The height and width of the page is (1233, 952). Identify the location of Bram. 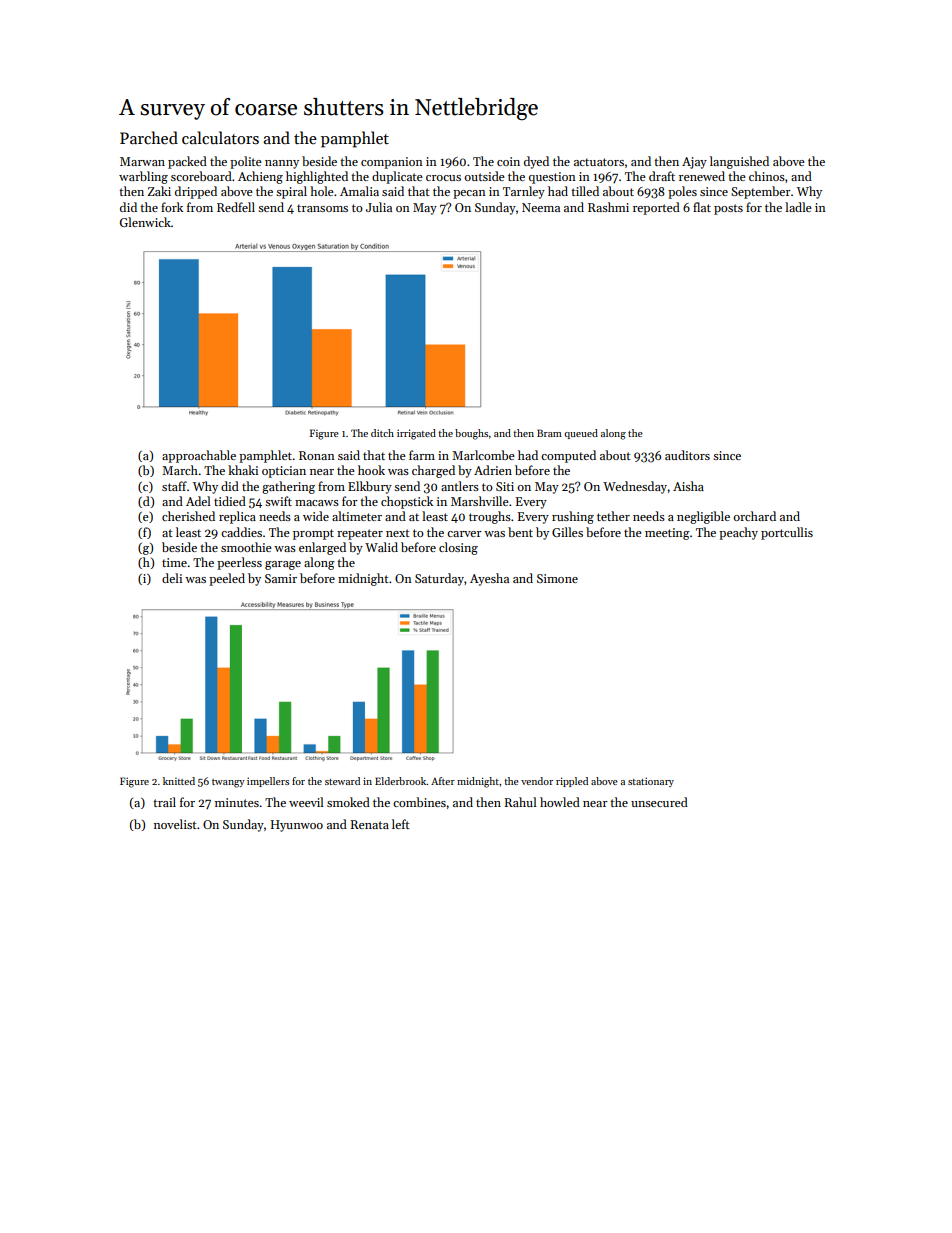
(549, 433).
